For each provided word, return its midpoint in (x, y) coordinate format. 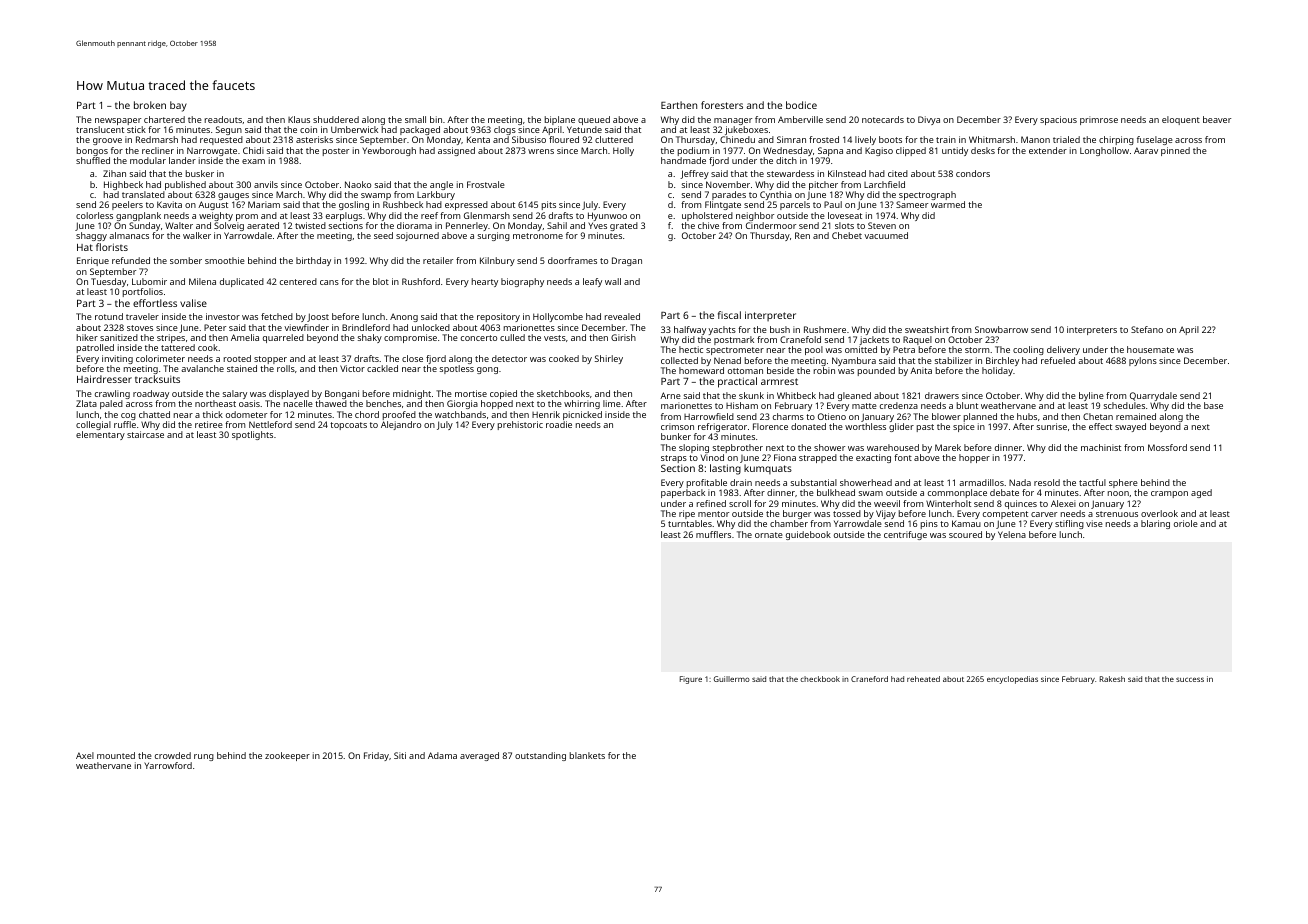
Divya (929, 120)
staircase (145, 435)
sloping (694, 448)
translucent (100, 129)
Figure (691, 680)
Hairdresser (104, 379)
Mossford (1167, 447)
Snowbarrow (1001, 329)
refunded (131, 260)
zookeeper (287, 756)
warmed (948, 204)
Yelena (1012, 534)
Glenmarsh (487, 215)
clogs (505, 130)
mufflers (713, 534)
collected (679, 360)
